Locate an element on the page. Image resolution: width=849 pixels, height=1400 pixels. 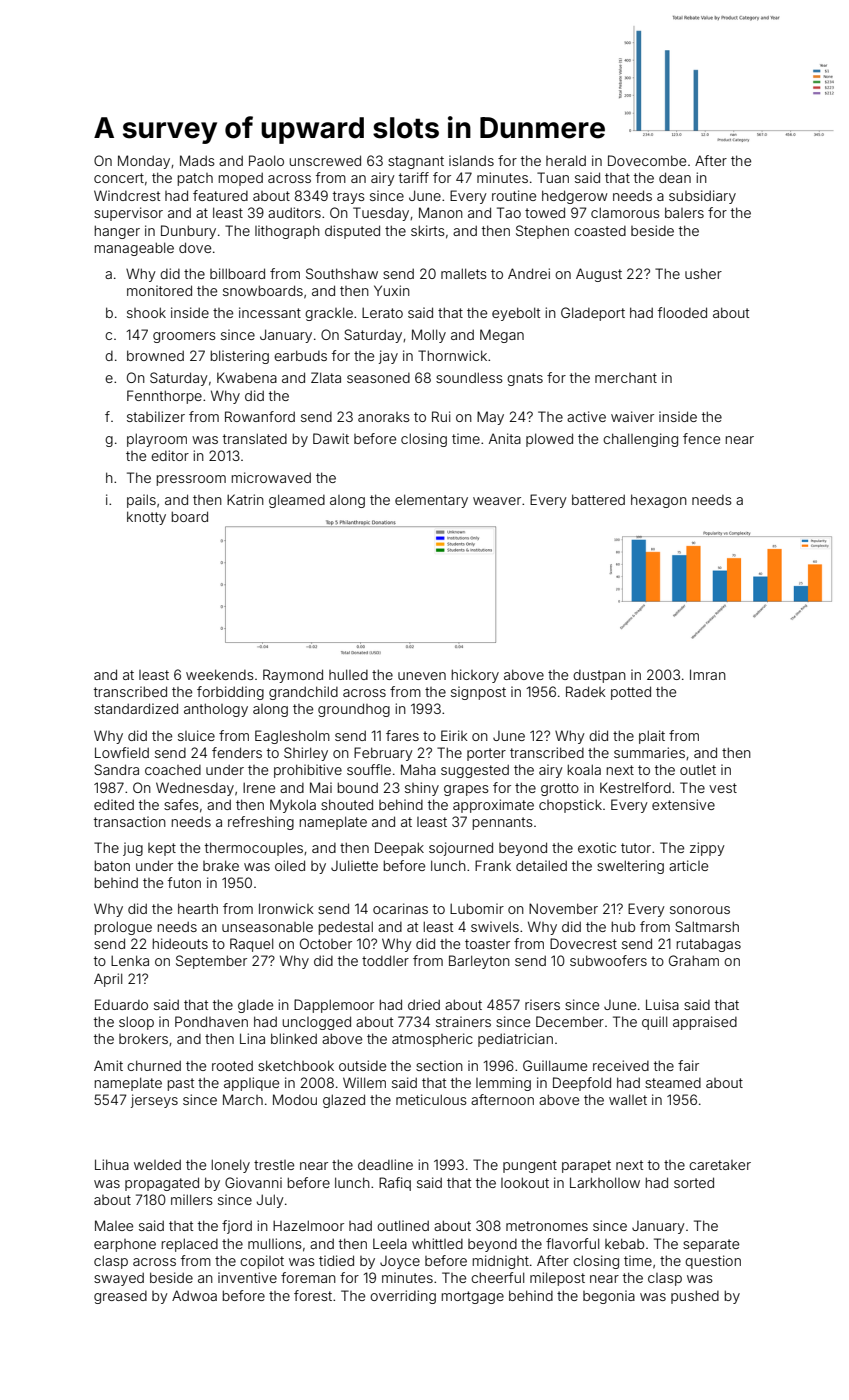
deadline is located at coordinates (385, 1164).
